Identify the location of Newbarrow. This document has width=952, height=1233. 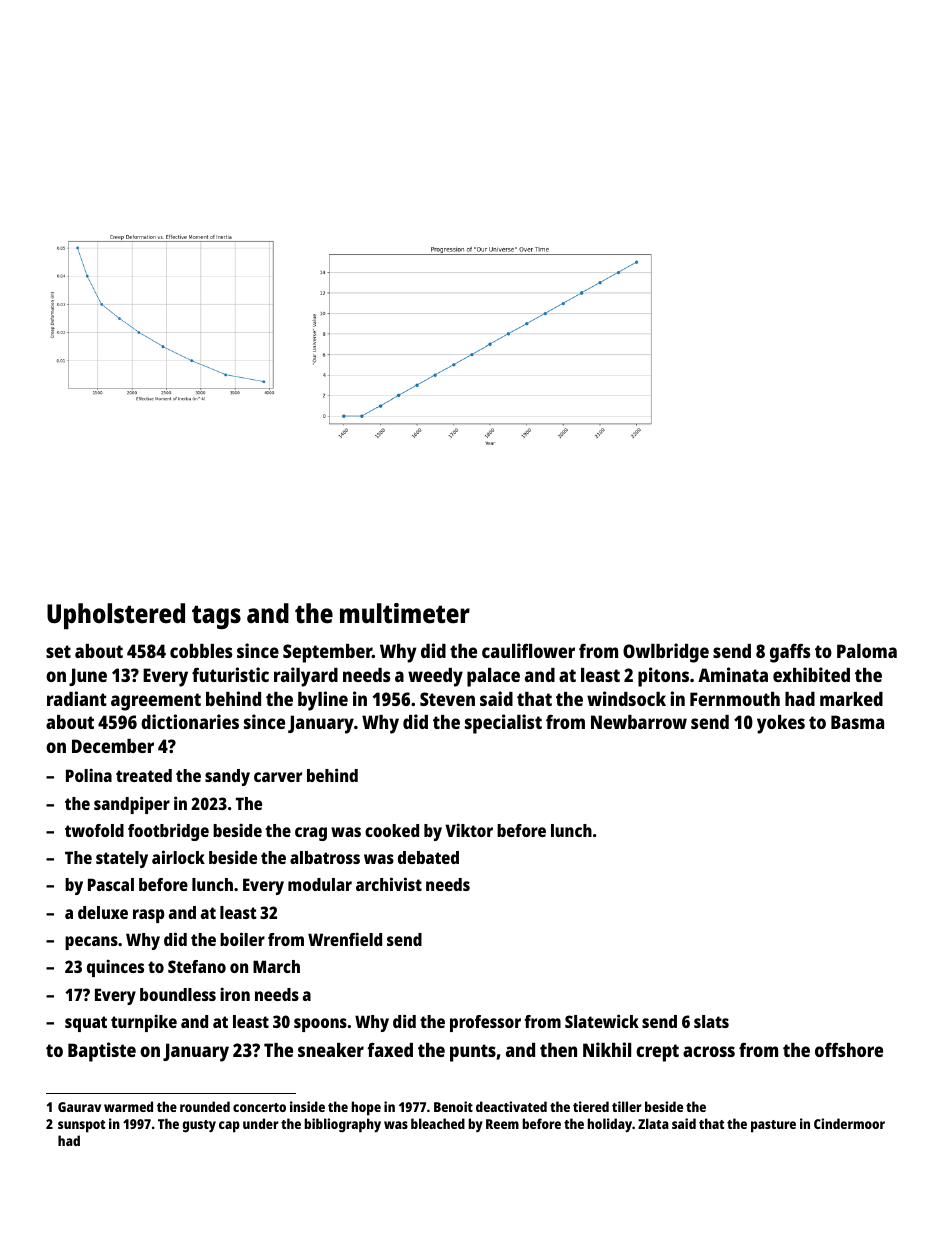
(639, 722).
